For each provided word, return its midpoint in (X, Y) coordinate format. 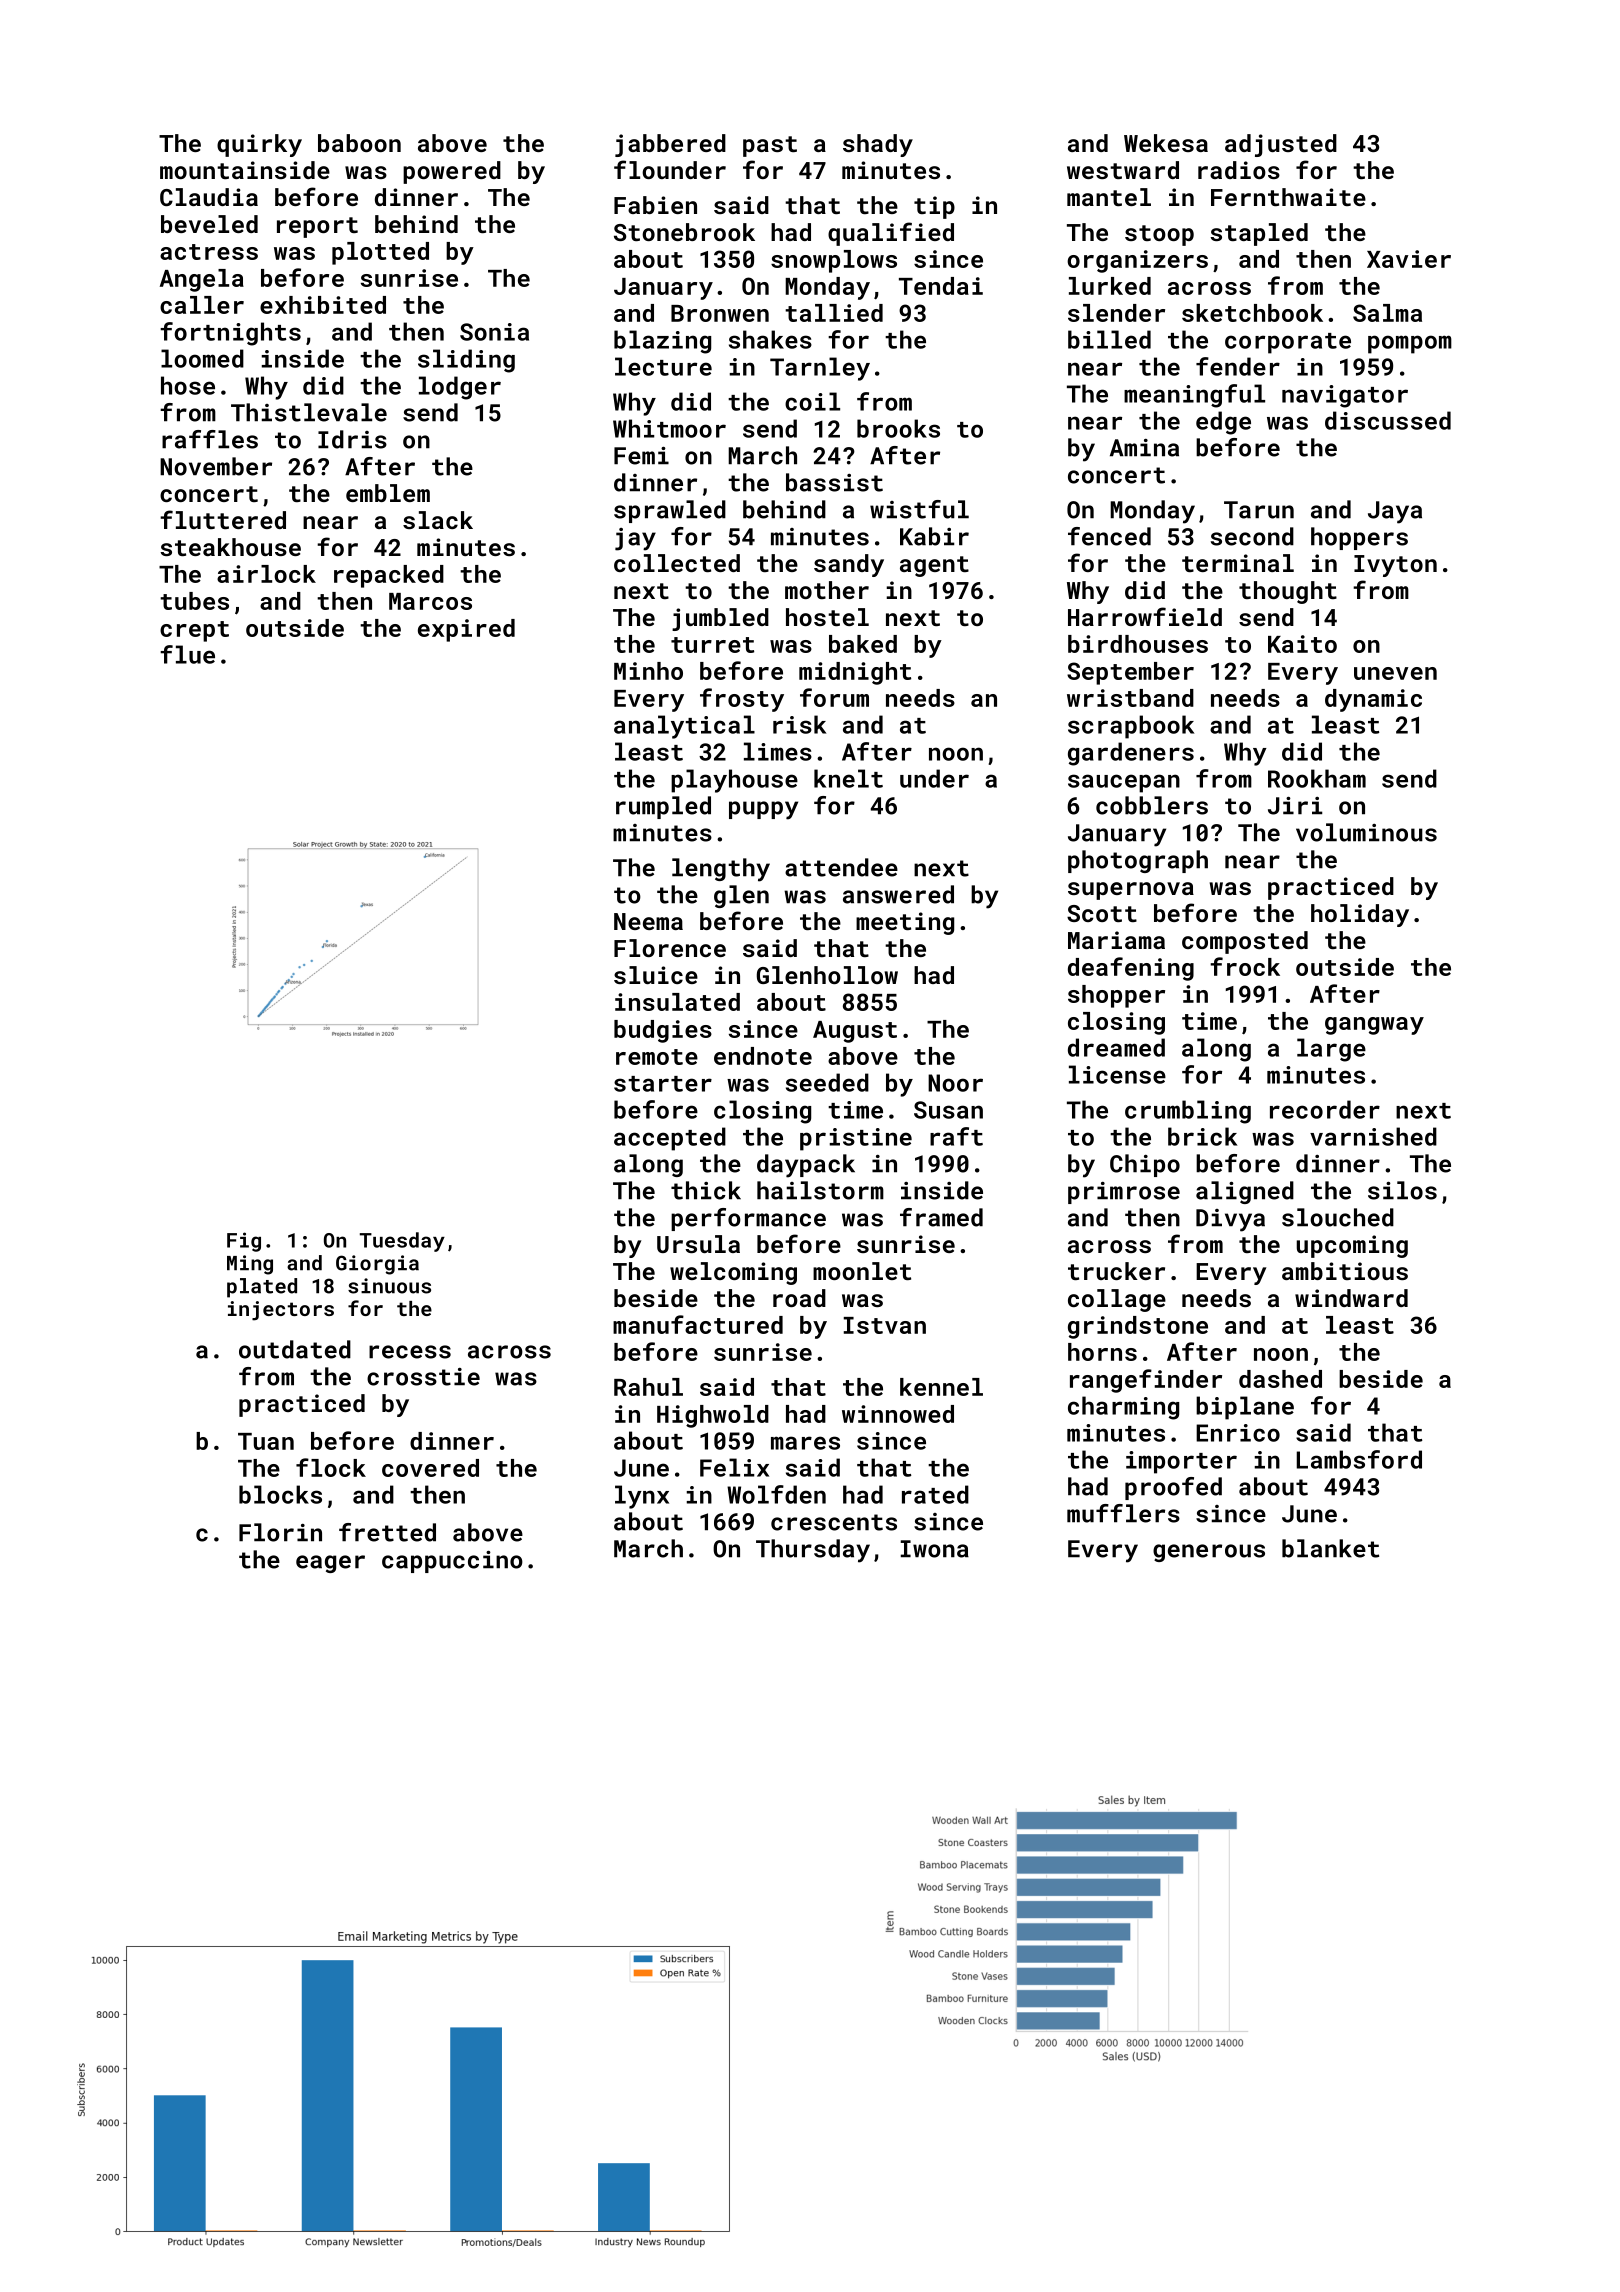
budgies (663, 1031)
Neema (648, 921)
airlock (266, 574)
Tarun (1259, 510)
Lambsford (1359, 1459)
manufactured (698, 1324)
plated (262, 1288)
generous (1209, 1553)
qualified (891, 234)
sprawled (670, 511)
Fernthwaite (1288, 197)
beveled (209, 224)
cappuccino (452, 1562)
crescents (834, 1522)
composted (1245, 942)
